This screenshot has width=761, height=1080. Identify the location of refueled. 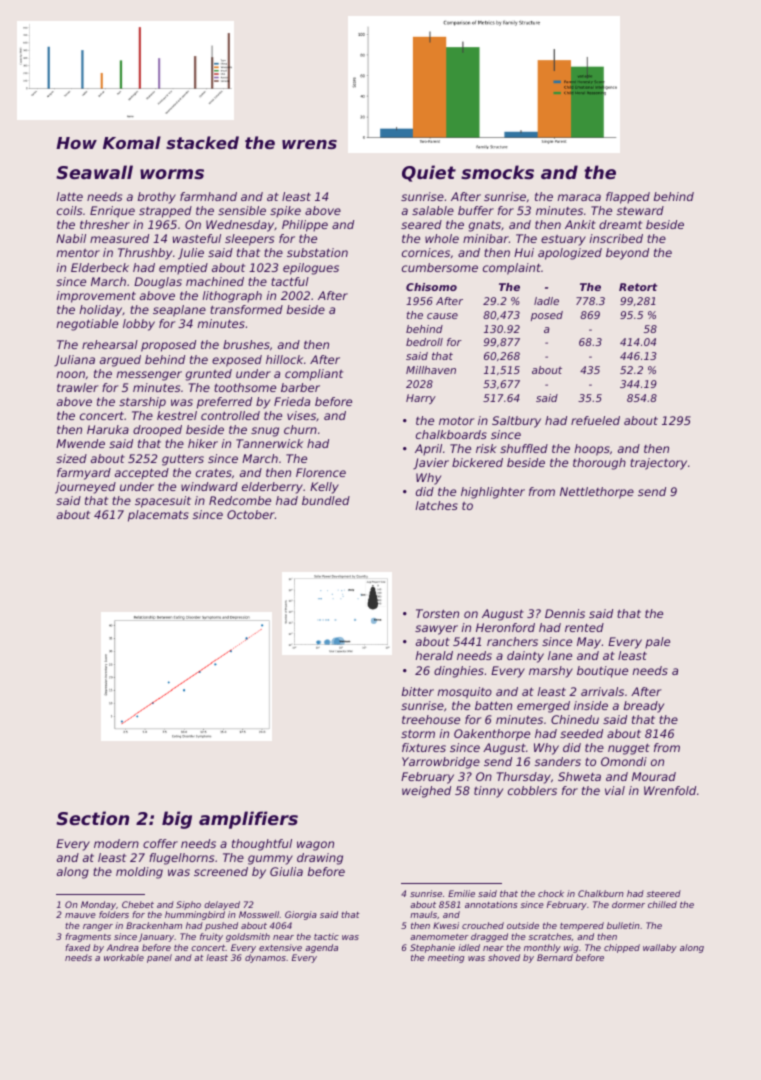
(595, 420).
